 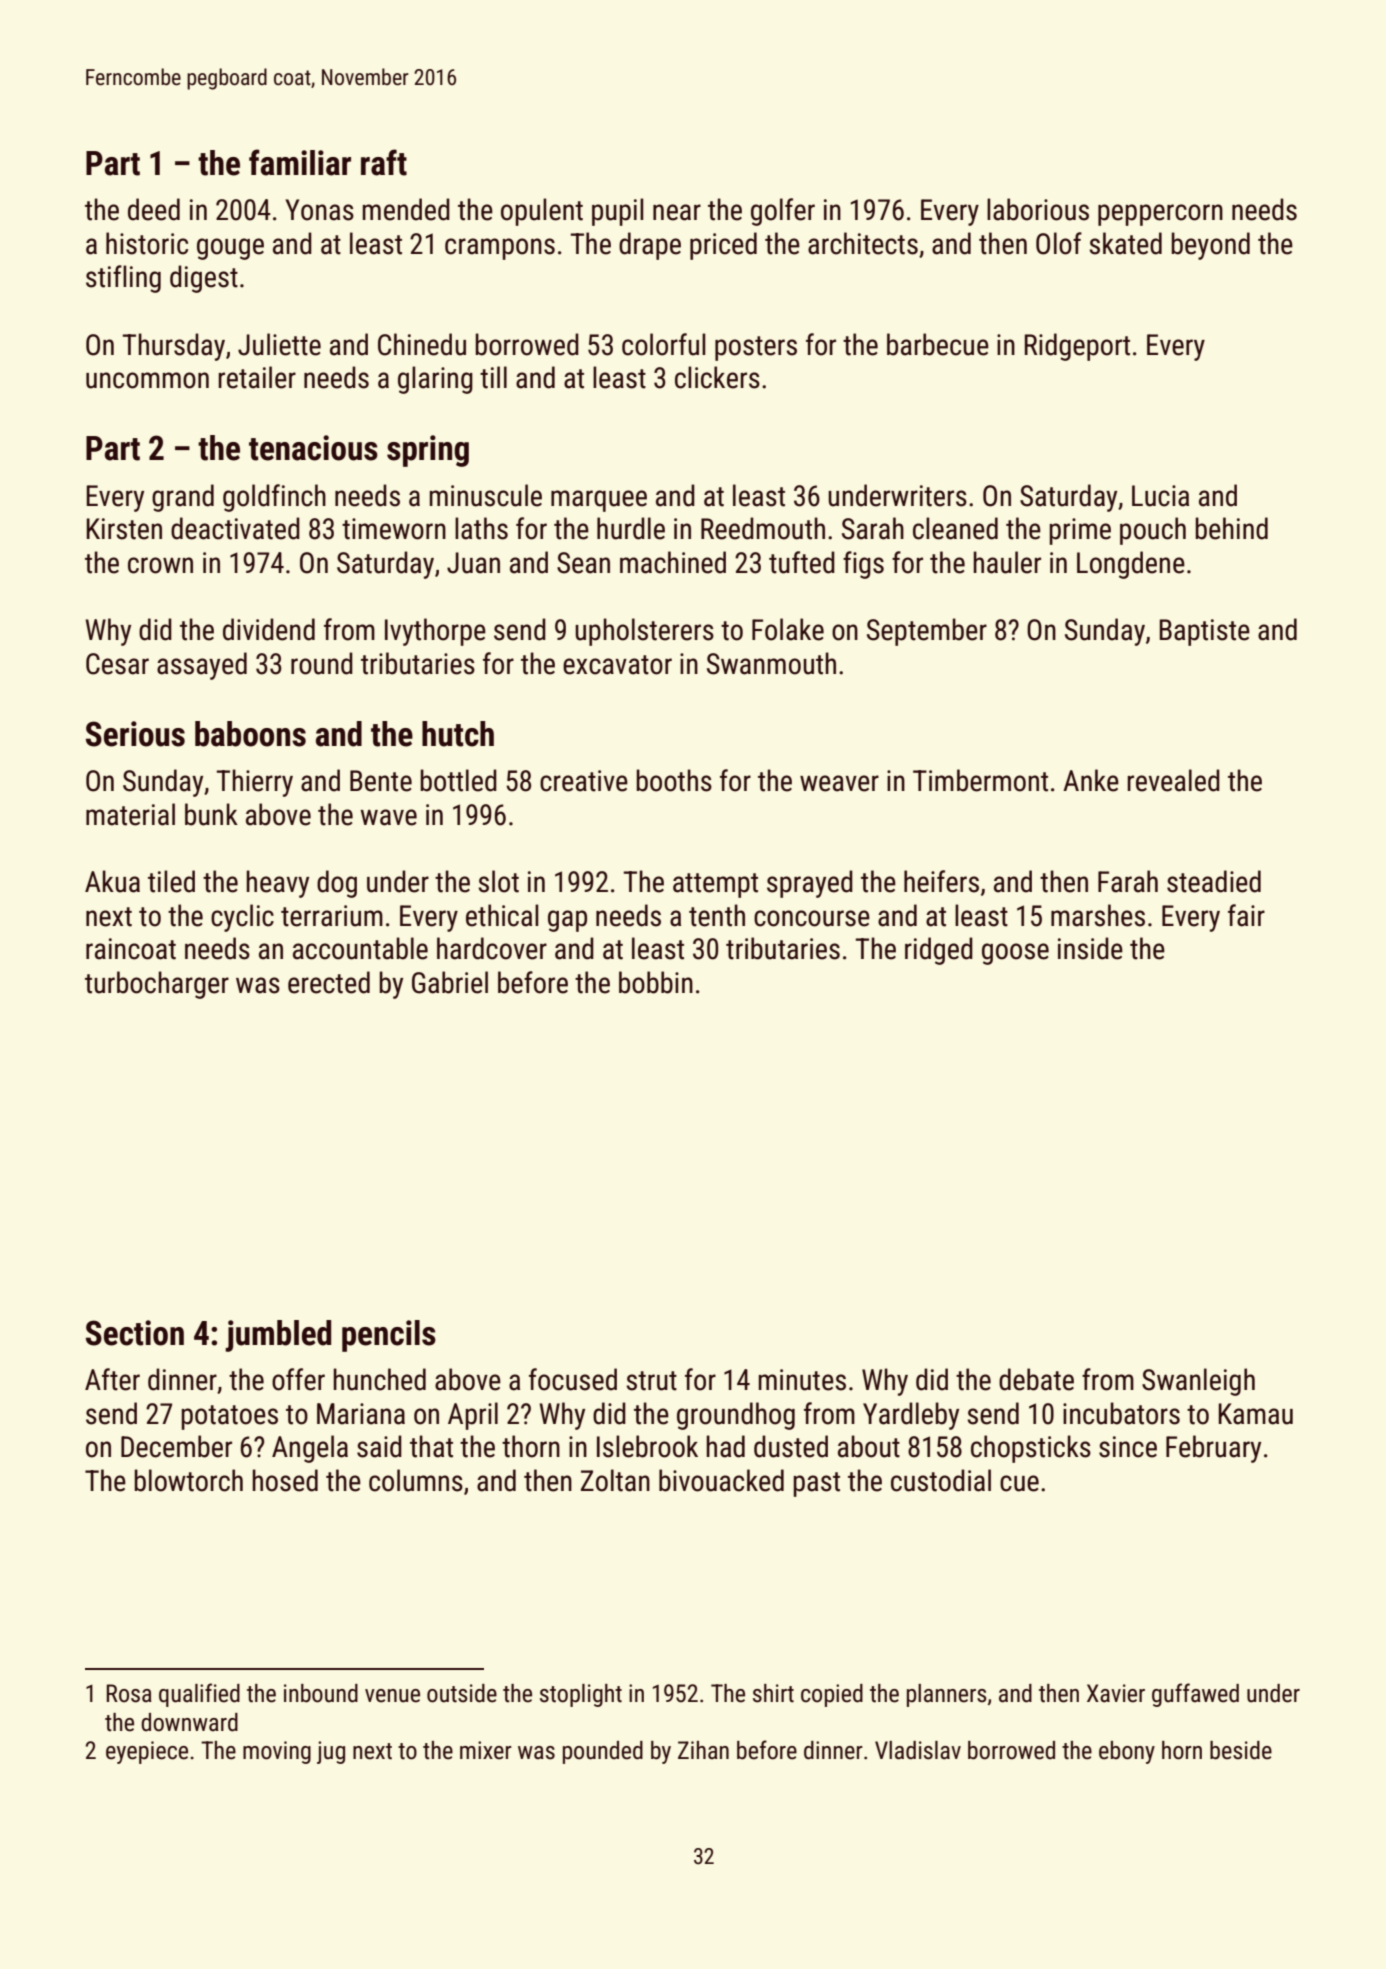 I want to click on fair, so click(x=1246, y=915).
